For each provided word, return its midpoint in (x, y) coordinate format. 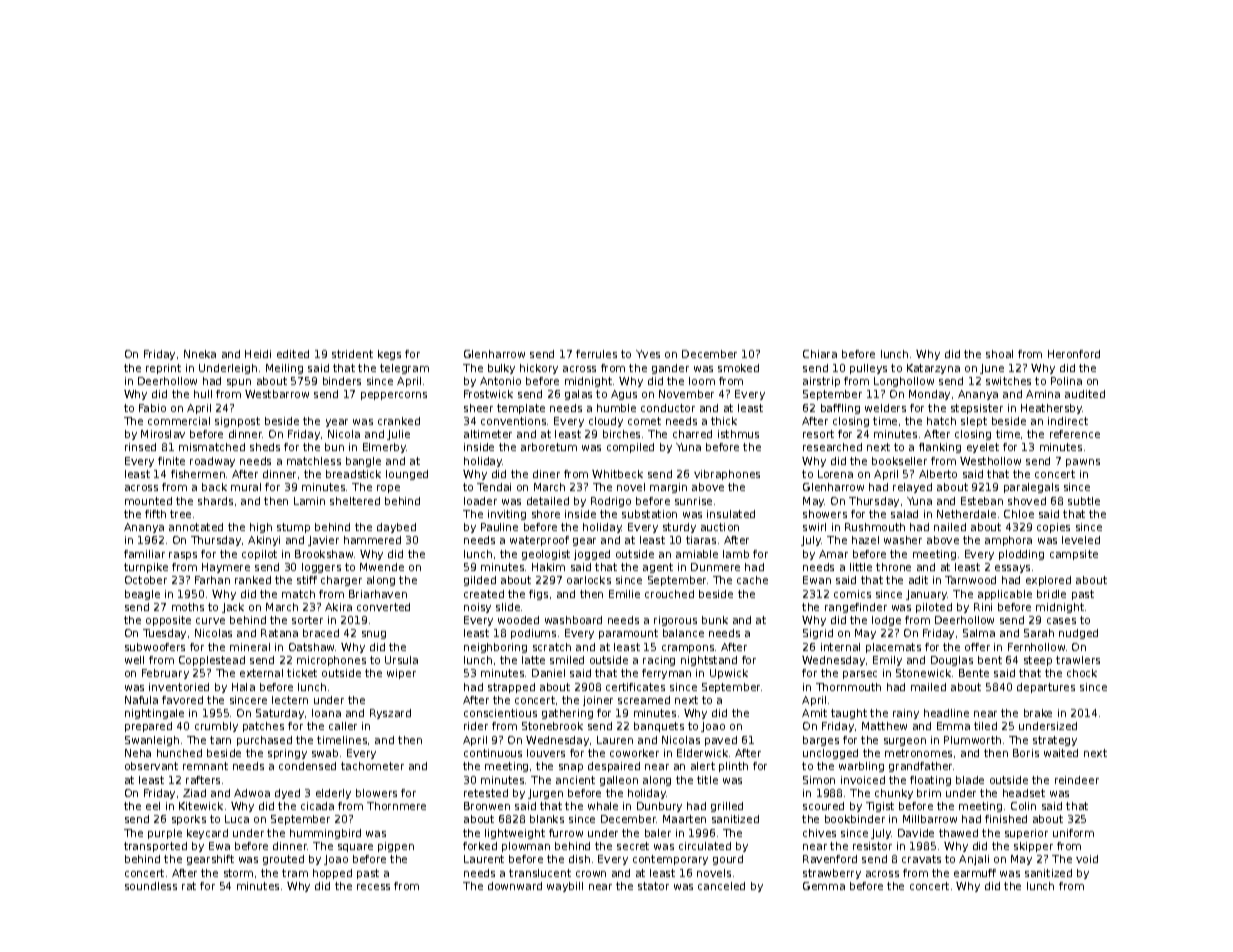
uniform (1073, 833)
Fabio (152, 408)
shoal (999, 354)
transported (155, 847)
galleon (619, 781)
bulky (501, 369)
